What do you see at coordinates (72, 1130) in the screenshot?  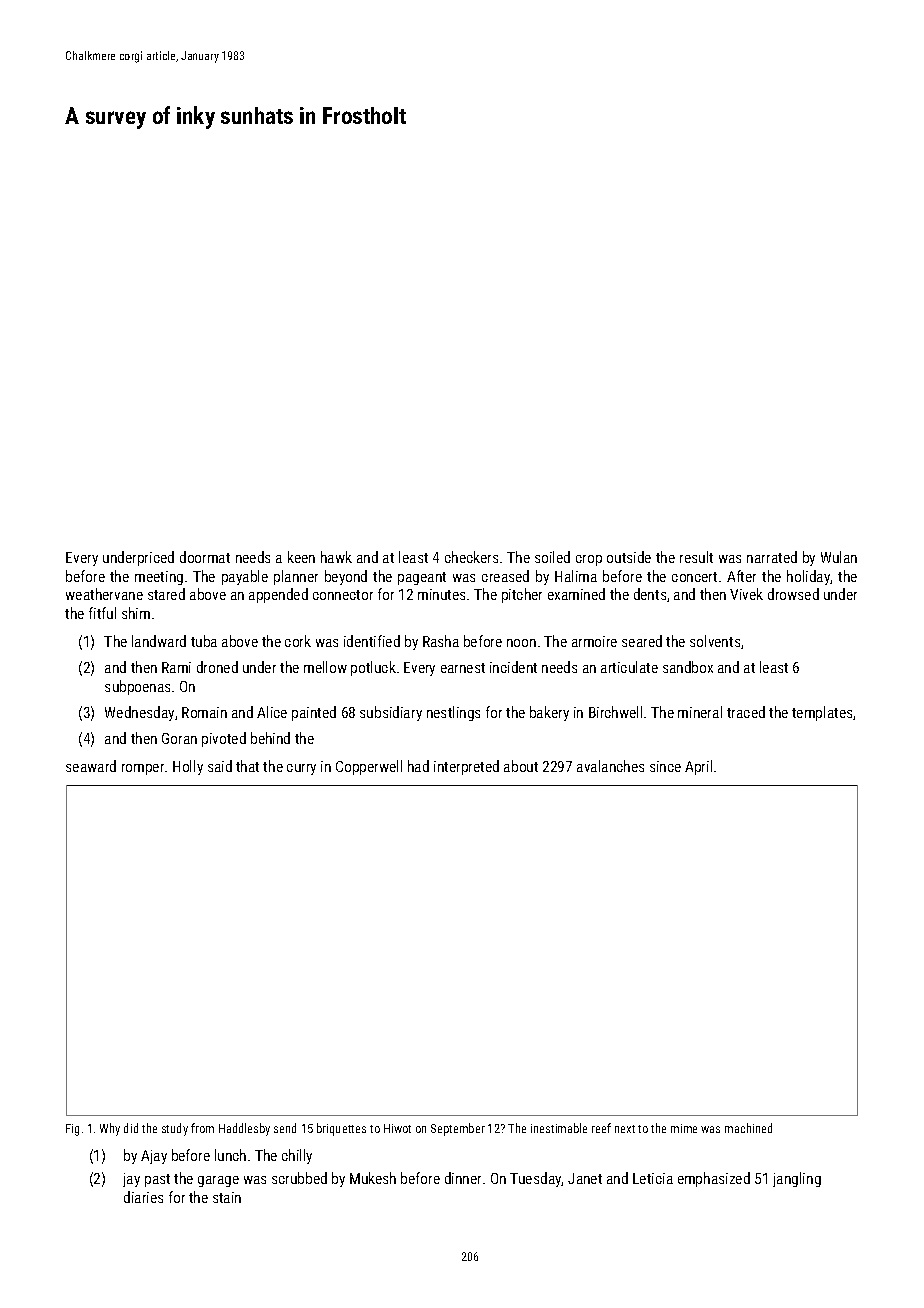 I see `Fig` at bounding box center [72, 1130].
